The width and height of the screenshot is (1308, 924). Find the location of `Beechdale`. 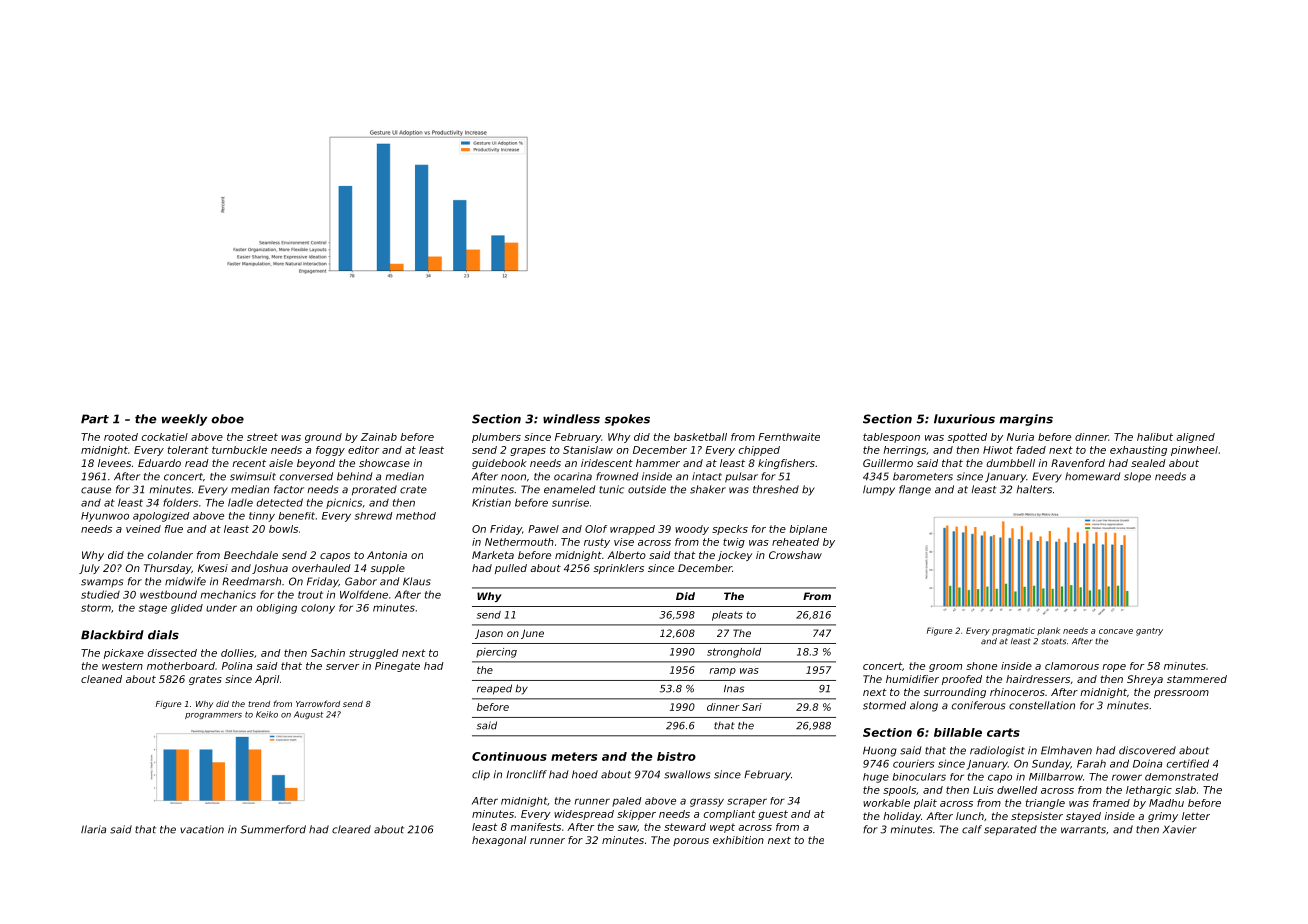

Beechdale is located at coordinates (251, 555).
